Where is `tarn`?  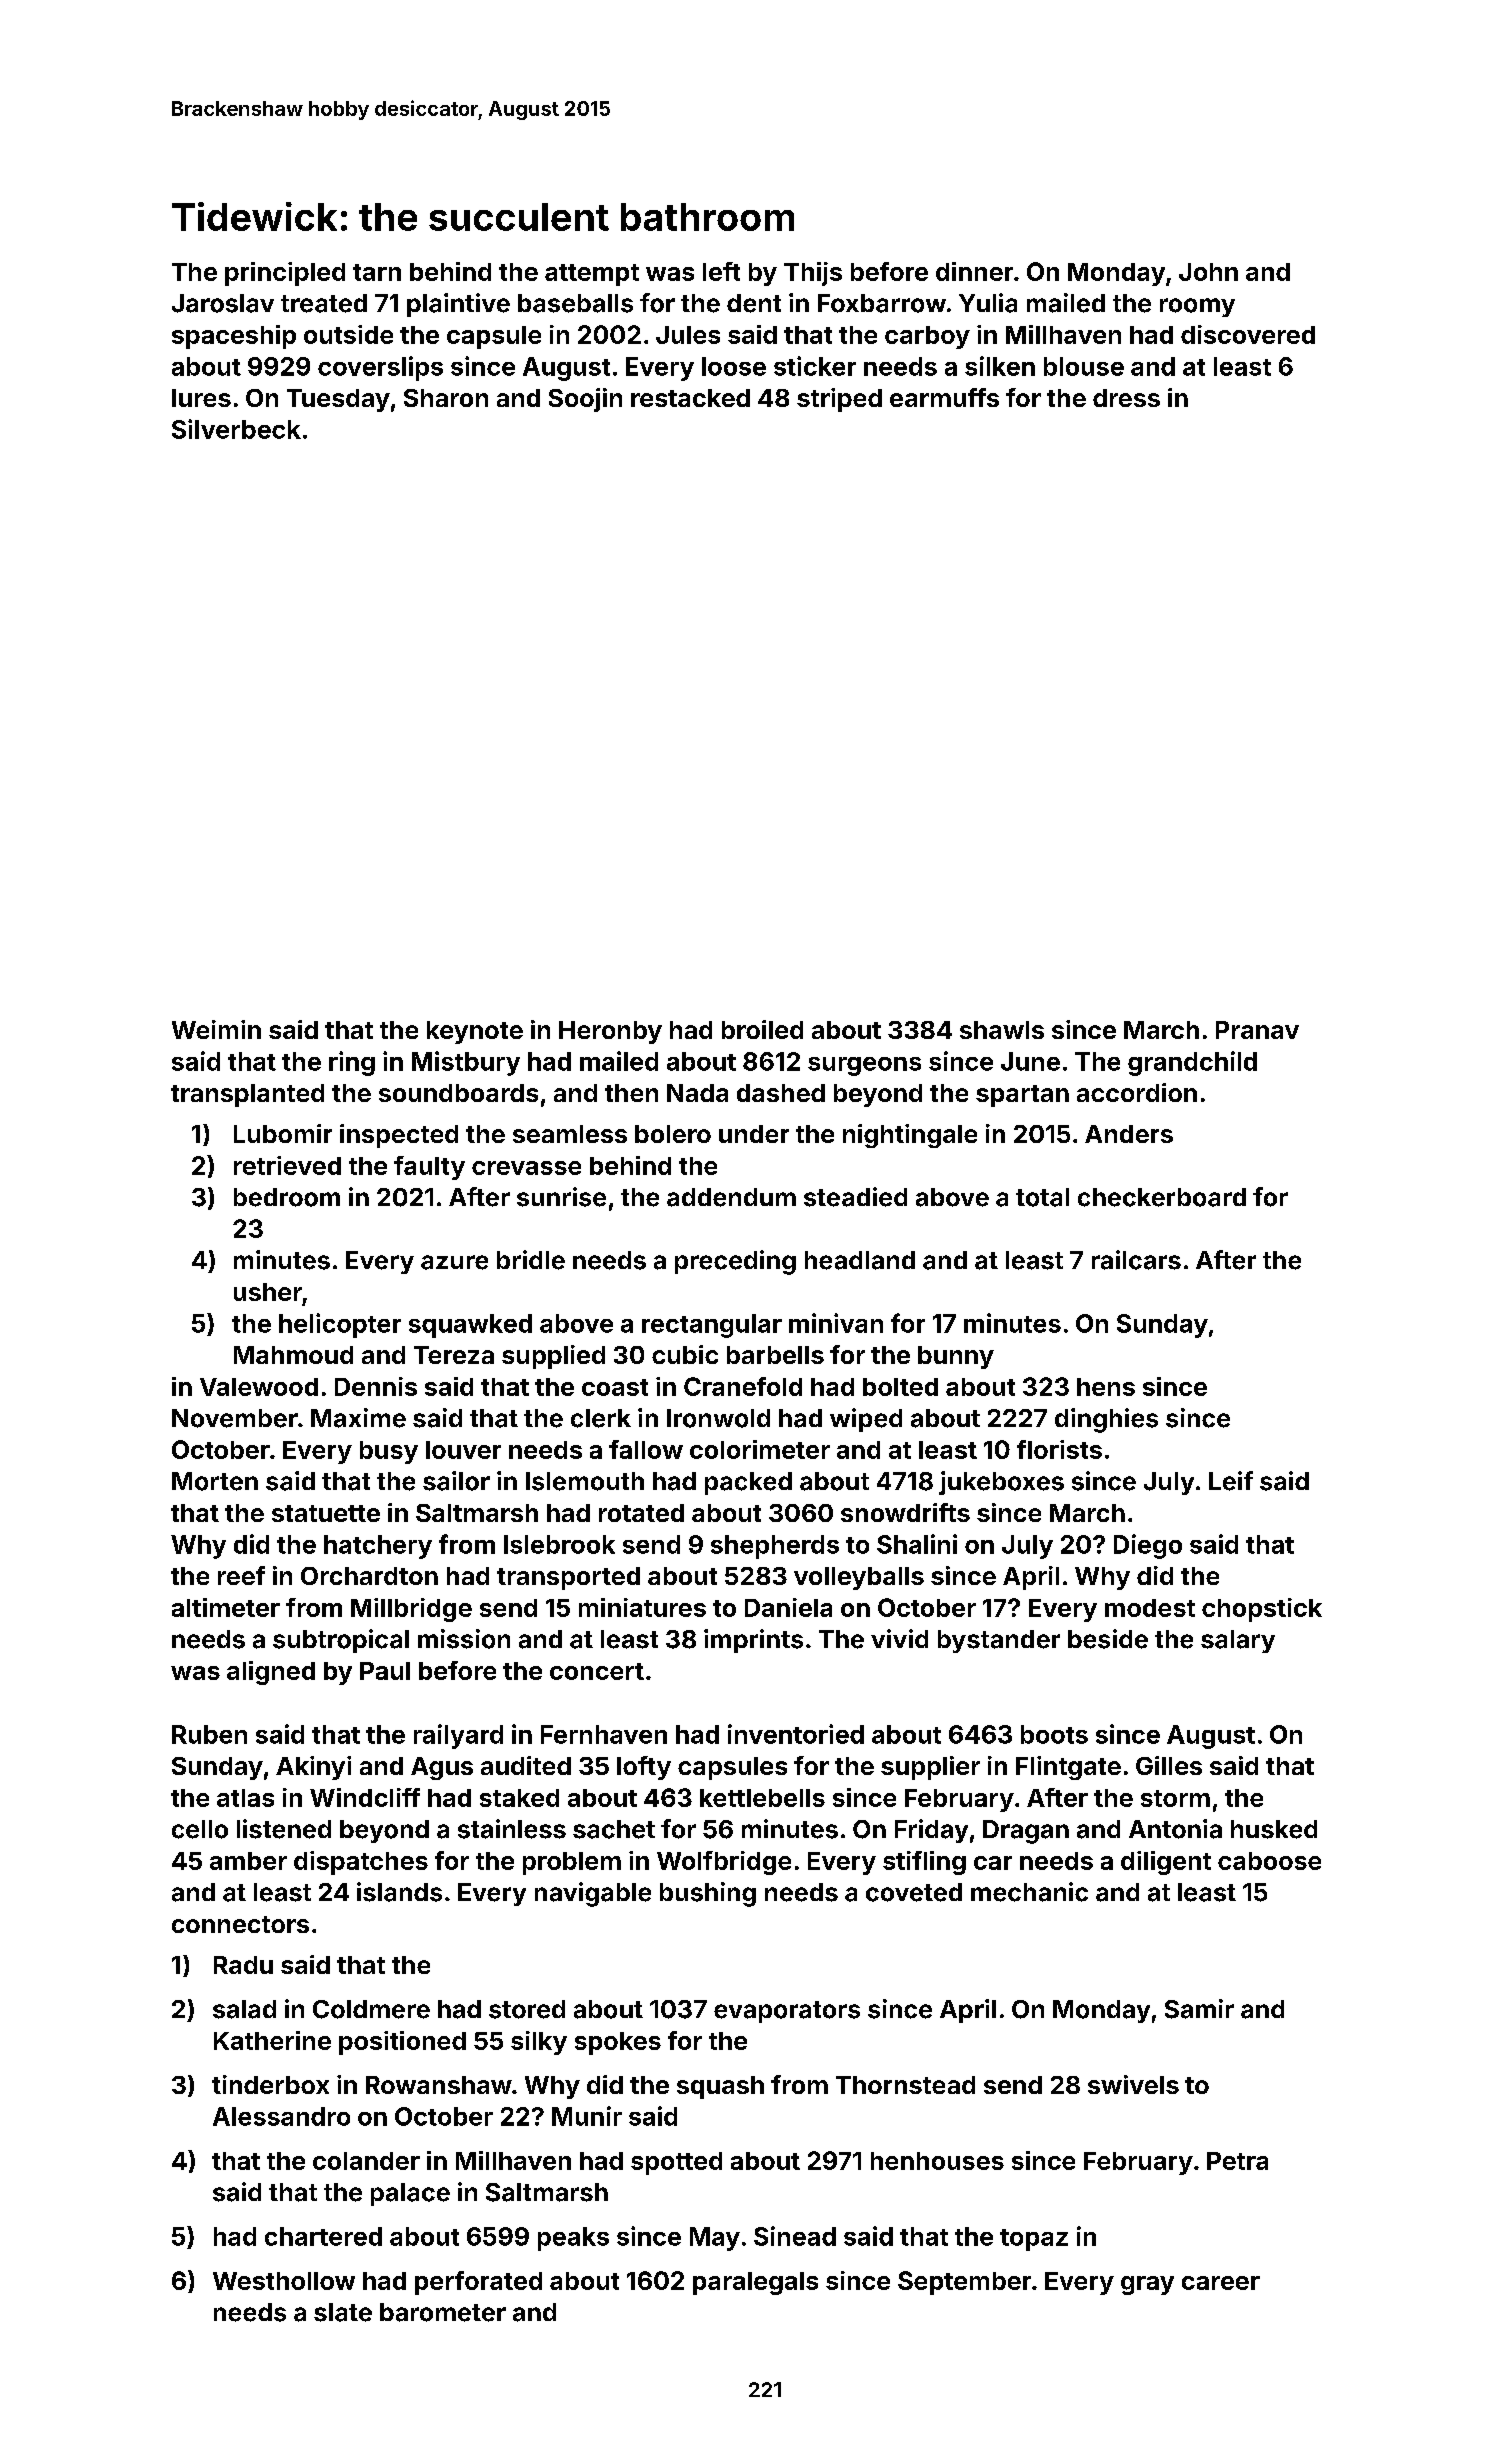
tarn is located at coordinates (377, 272).
